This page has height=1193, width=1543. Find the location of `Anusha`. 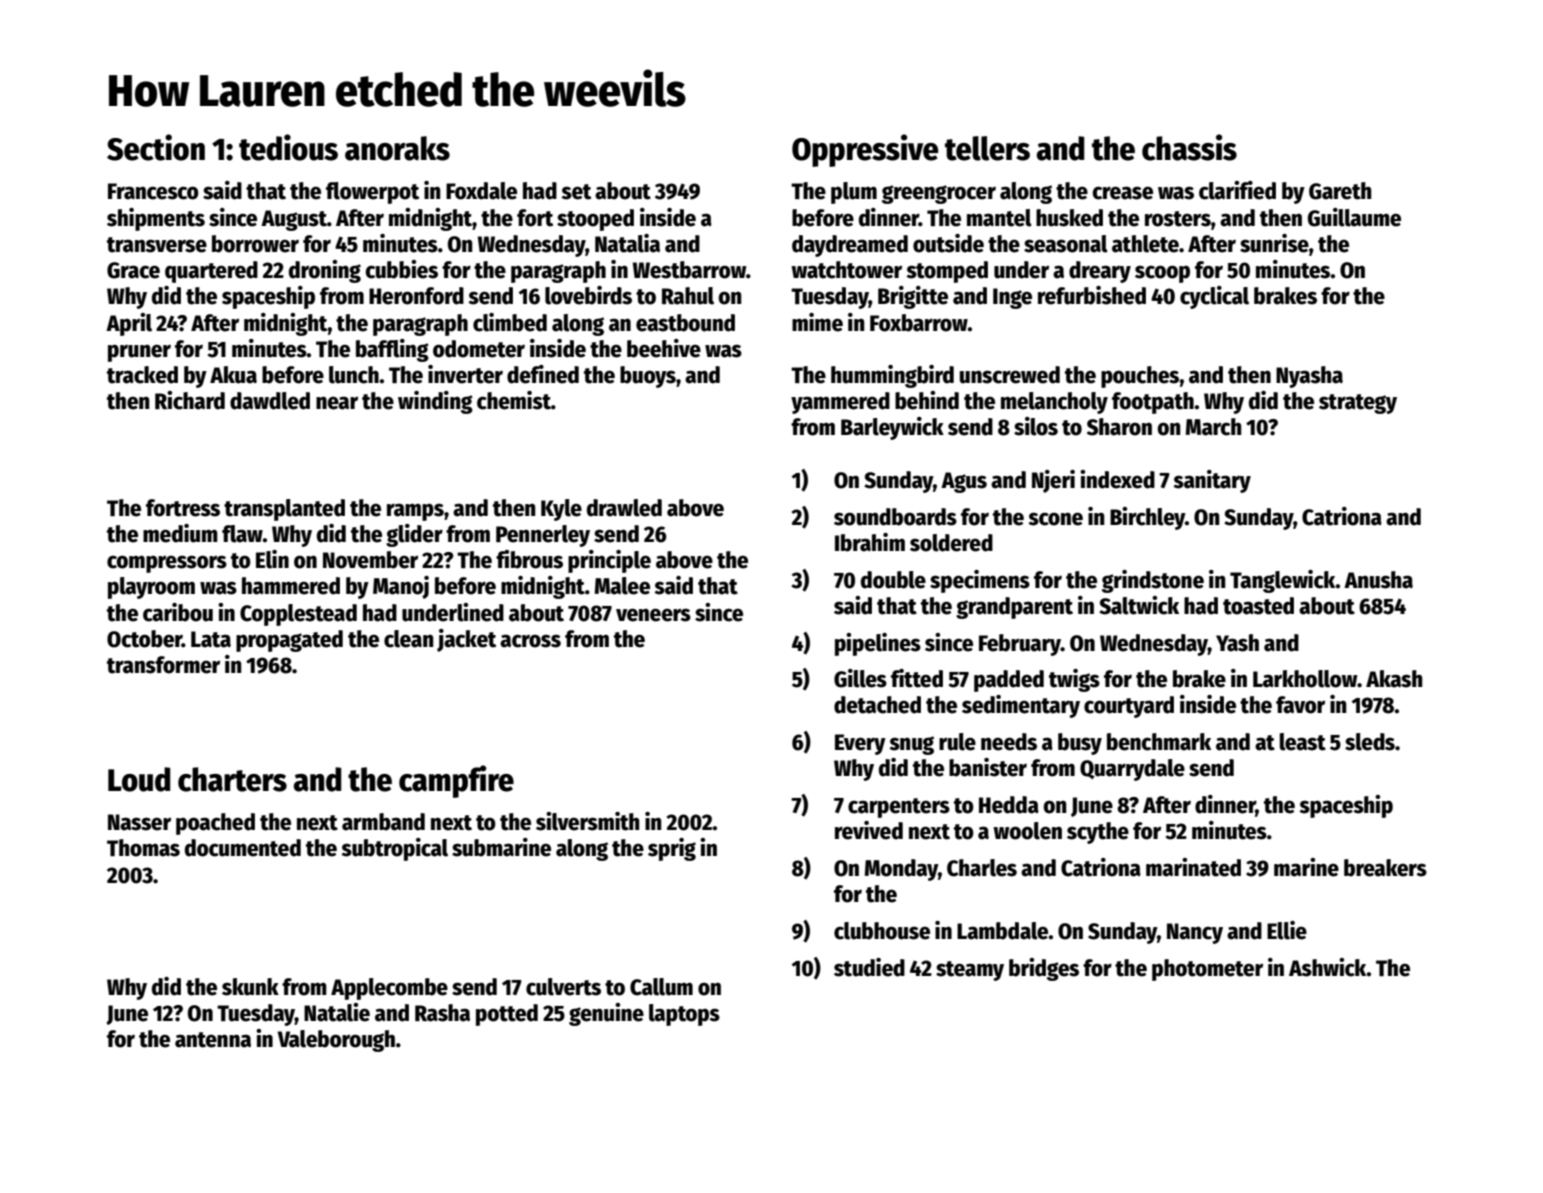

Anusha is located at coordinates (1378, 580).
